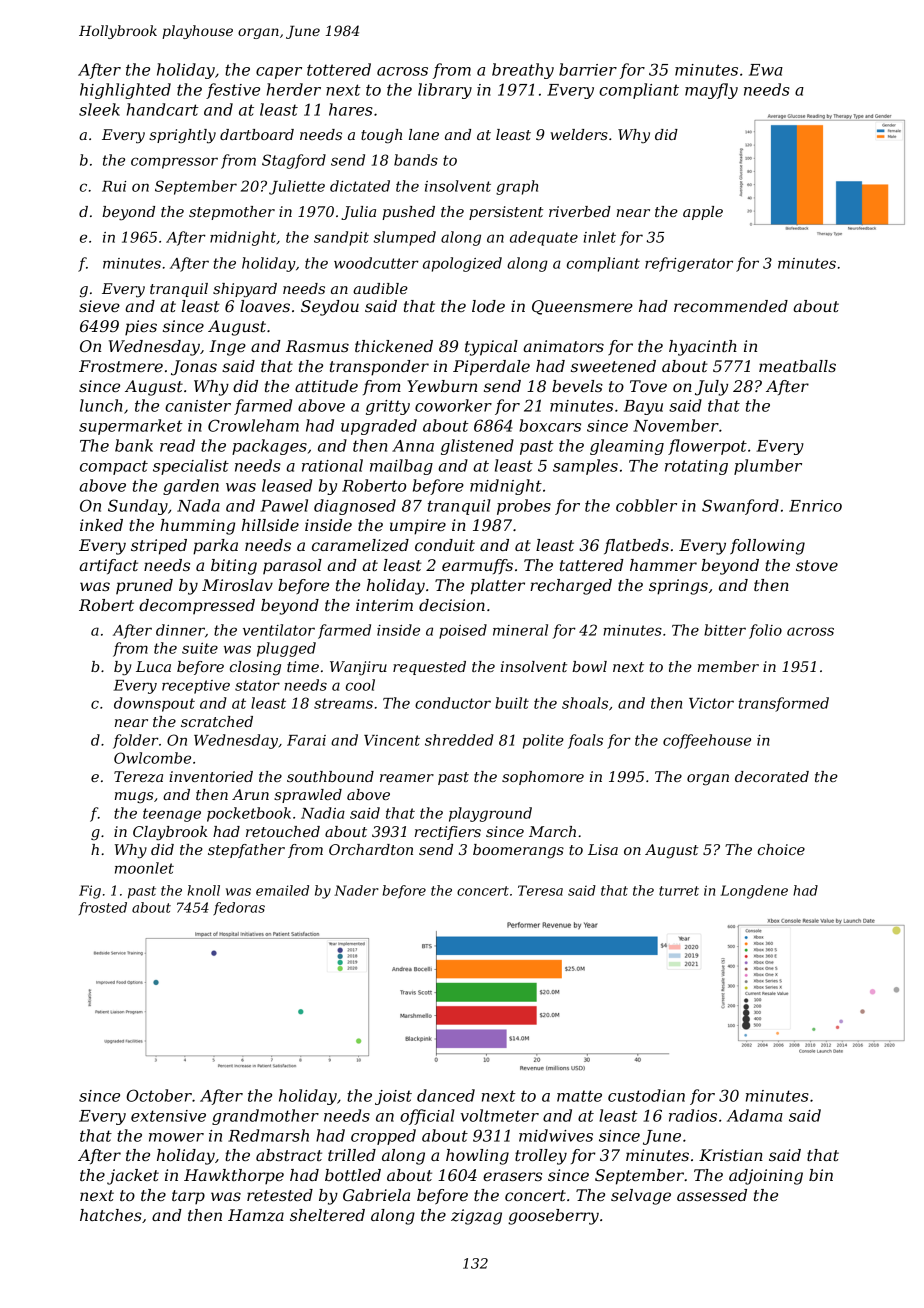 Image resolution: width=924 pixels, height=1308 pixels. What do you see at coordinates (393, 1097) in the image?
I see `joist` at bounding box center [393, 1097].
